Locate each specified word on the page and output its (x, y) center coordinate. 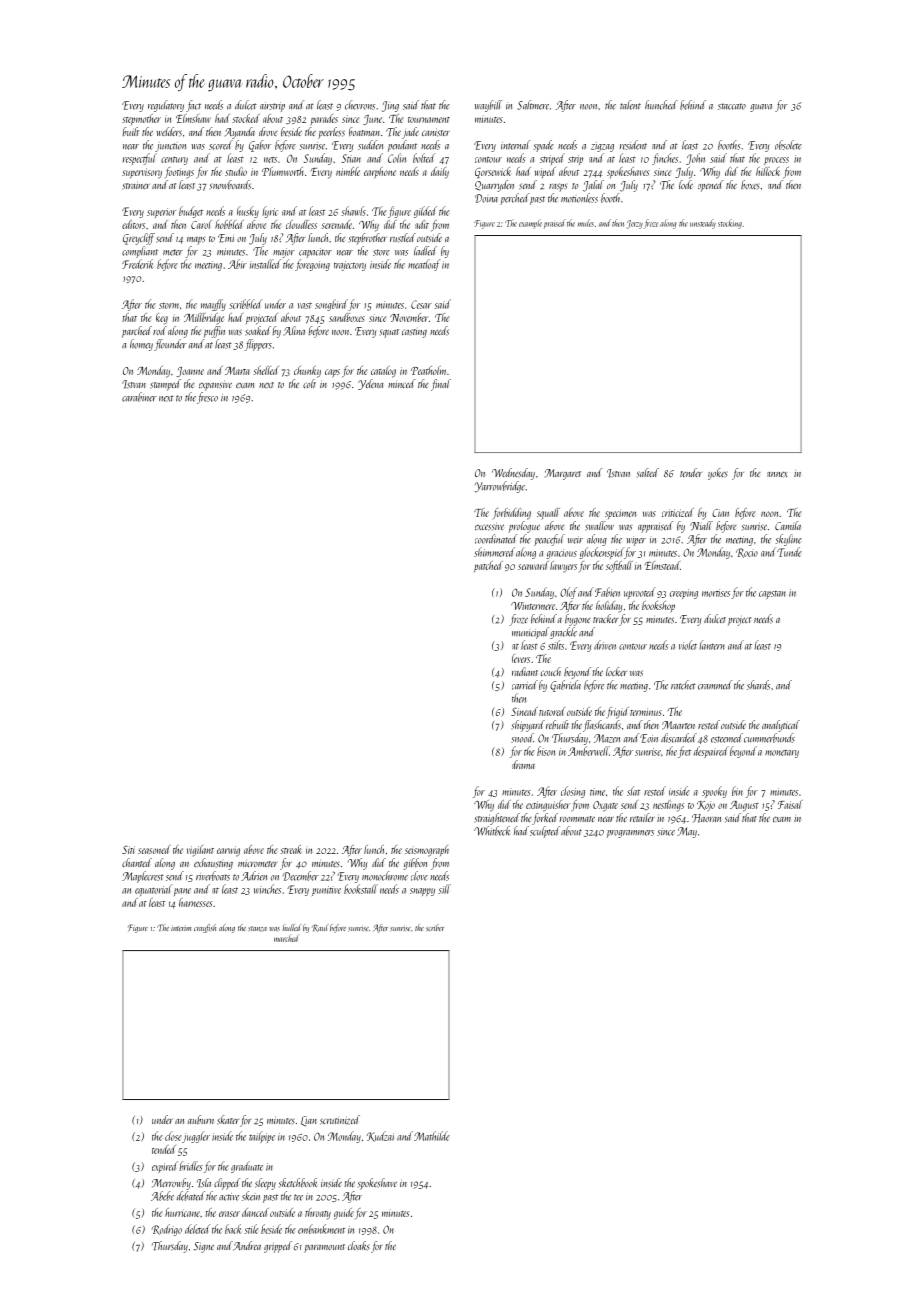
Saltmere (533, 105)
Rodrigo (167, 1230)
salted (648, 473)
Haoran (706, 818)
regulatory (166, 106)
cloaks (359, 1246)
